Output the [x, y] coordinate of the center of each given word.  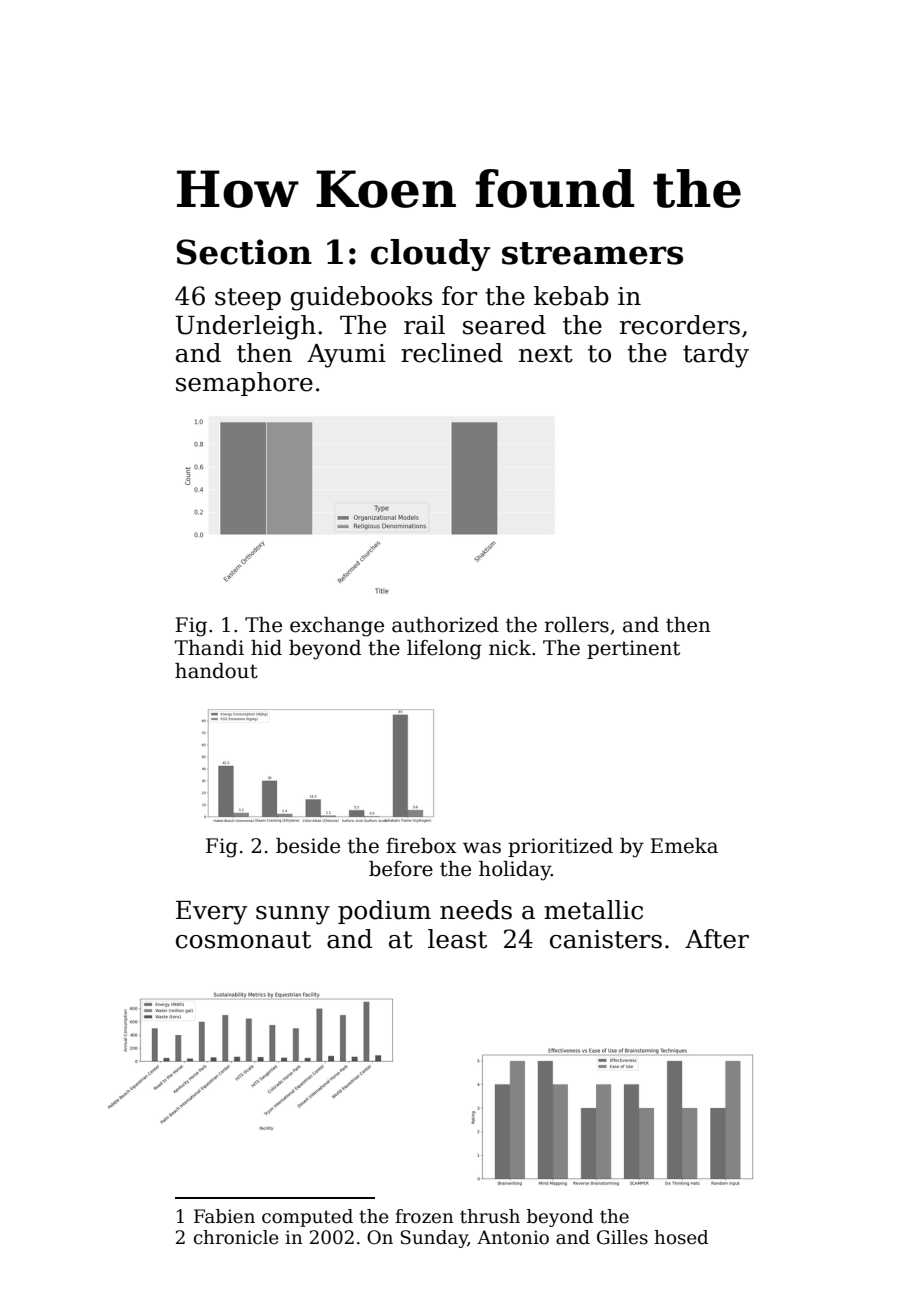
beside [308, 846]
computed [307, 1218]
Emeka [684, 846]
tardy [716, 355]
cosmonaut [243, 940]
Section [244, 252]
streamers [592, 253]
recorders [680, 325]
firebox [421, 846]
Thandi [209, 648]
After [717, 939]
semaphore [244, 384]
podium [384, 912]
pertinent [633, 649]
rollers [576, 625]
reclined [452, 353]
